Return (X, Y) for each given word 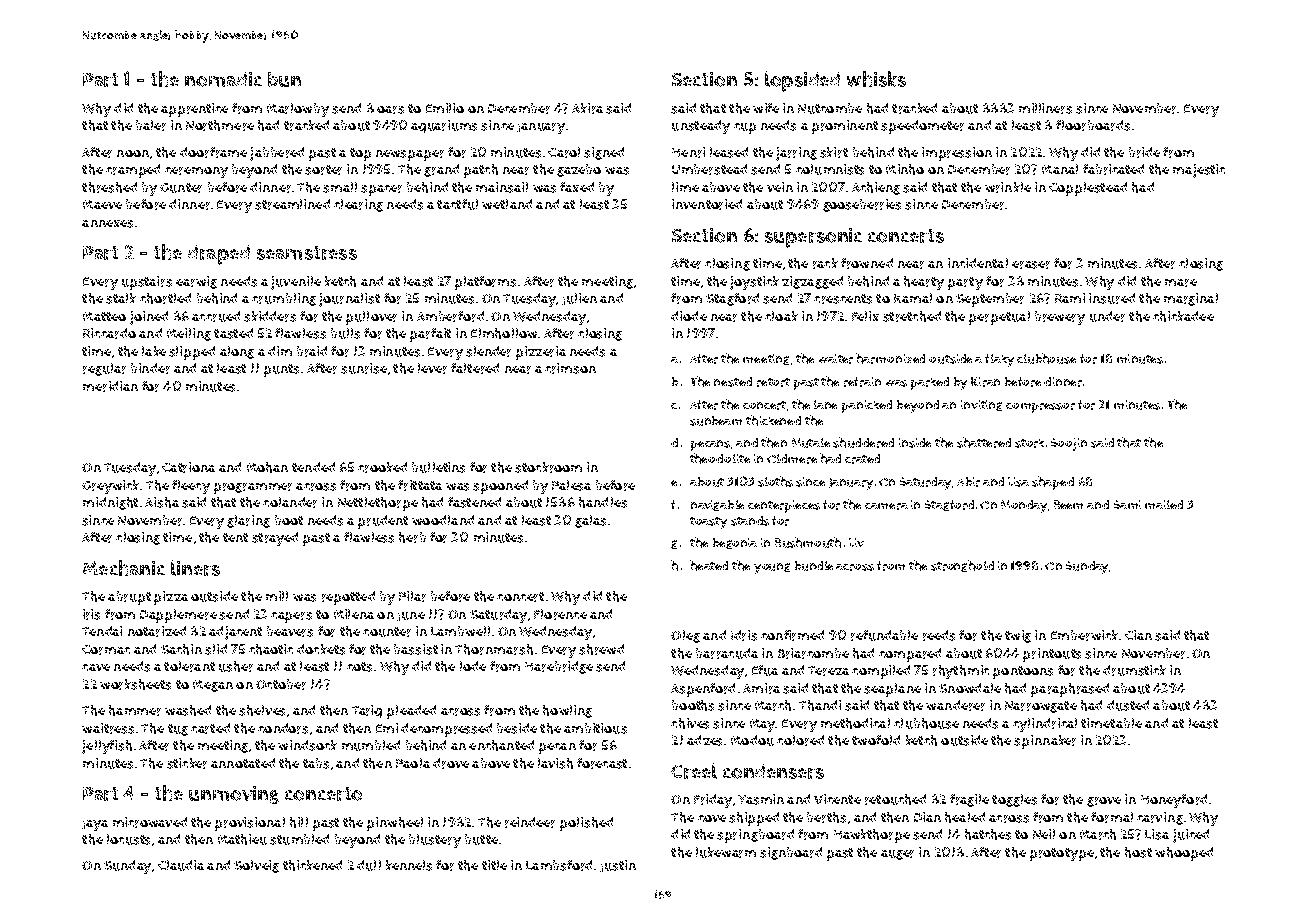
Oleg (685, 636)
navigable (717, 505)
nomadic (223, 79)
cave (96, 667)
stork (1029, 443)
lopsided (802, 81)
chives (690, 723)
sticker (187, 763)
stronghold (962, 566)
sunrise (364, 368)
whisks (876, 79)
